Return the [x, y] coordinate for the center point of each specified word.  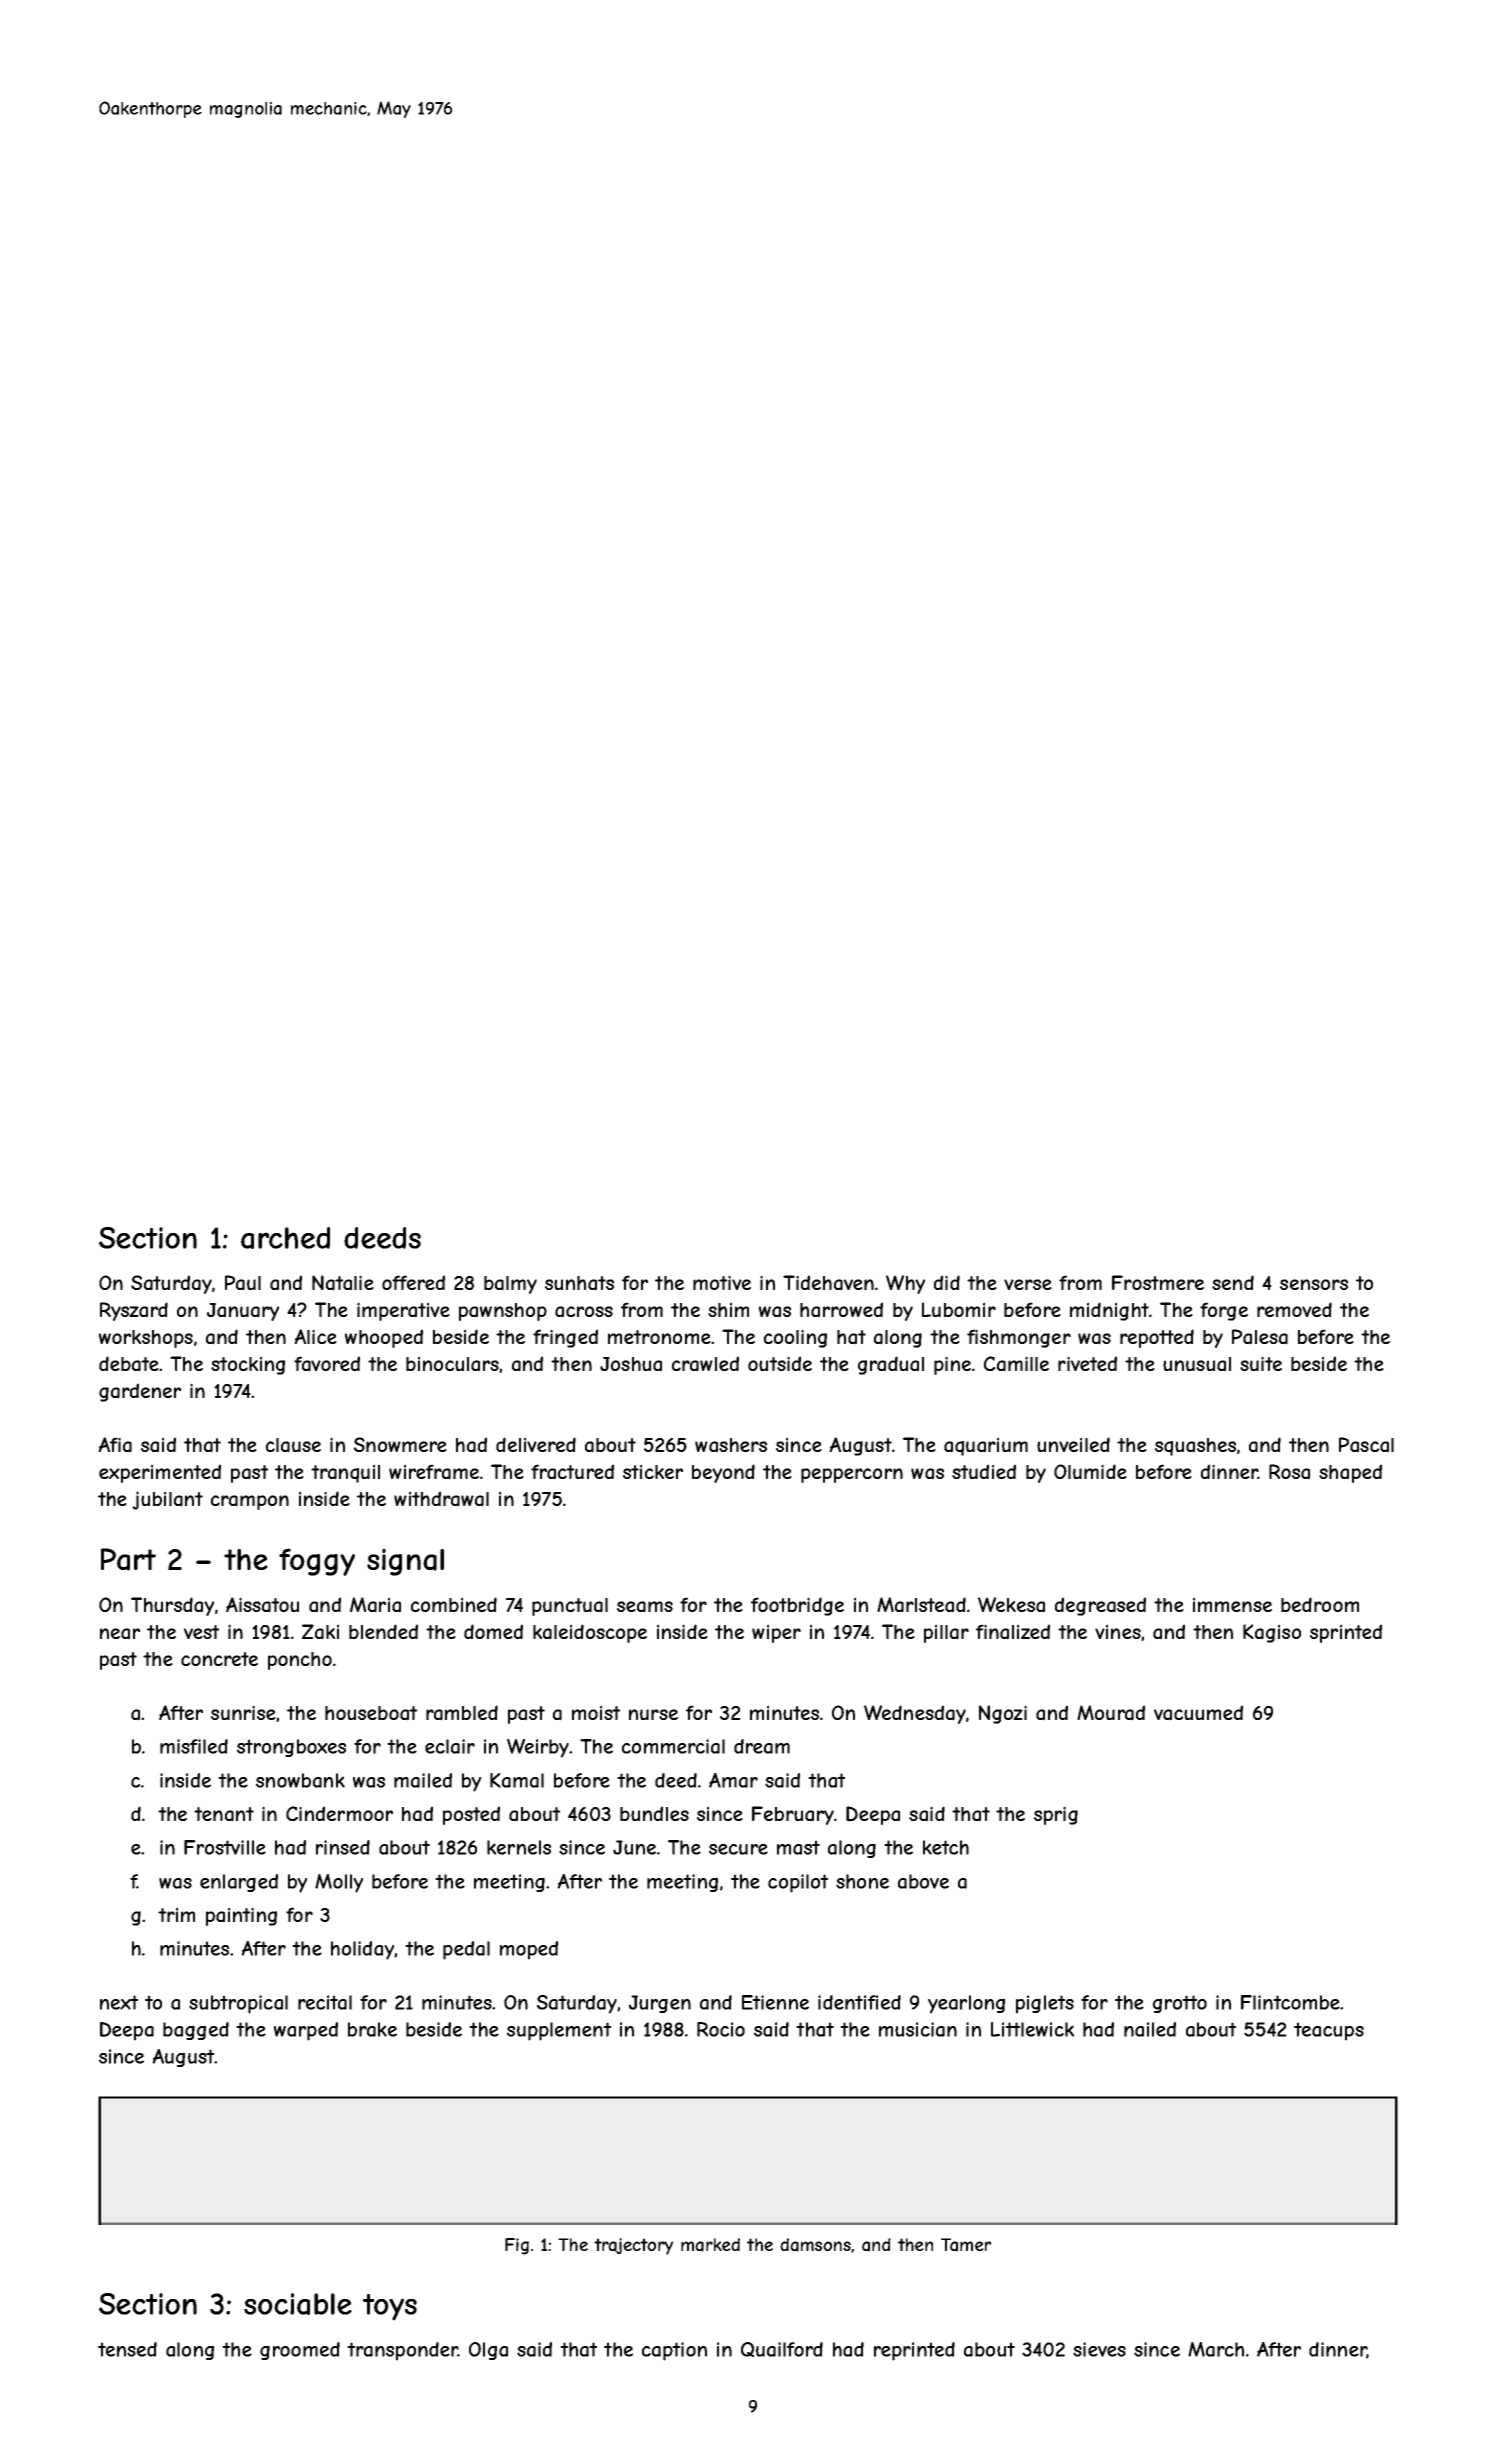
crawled [705, 1364]
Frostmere [1158, 1282]
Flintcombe [1290, 2002]
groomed [300, 2351]
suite [1261, 1363]
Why [905, 1284]
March [1216, 2349]
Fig [517, 2246]
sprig [1056, 1815]
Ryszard [134, 1311]
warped [306, 2031]
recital [325, 2002]
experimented [160, 1473]
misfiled [194, 1746]
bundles [654, 1813]
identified [859, 2002]
